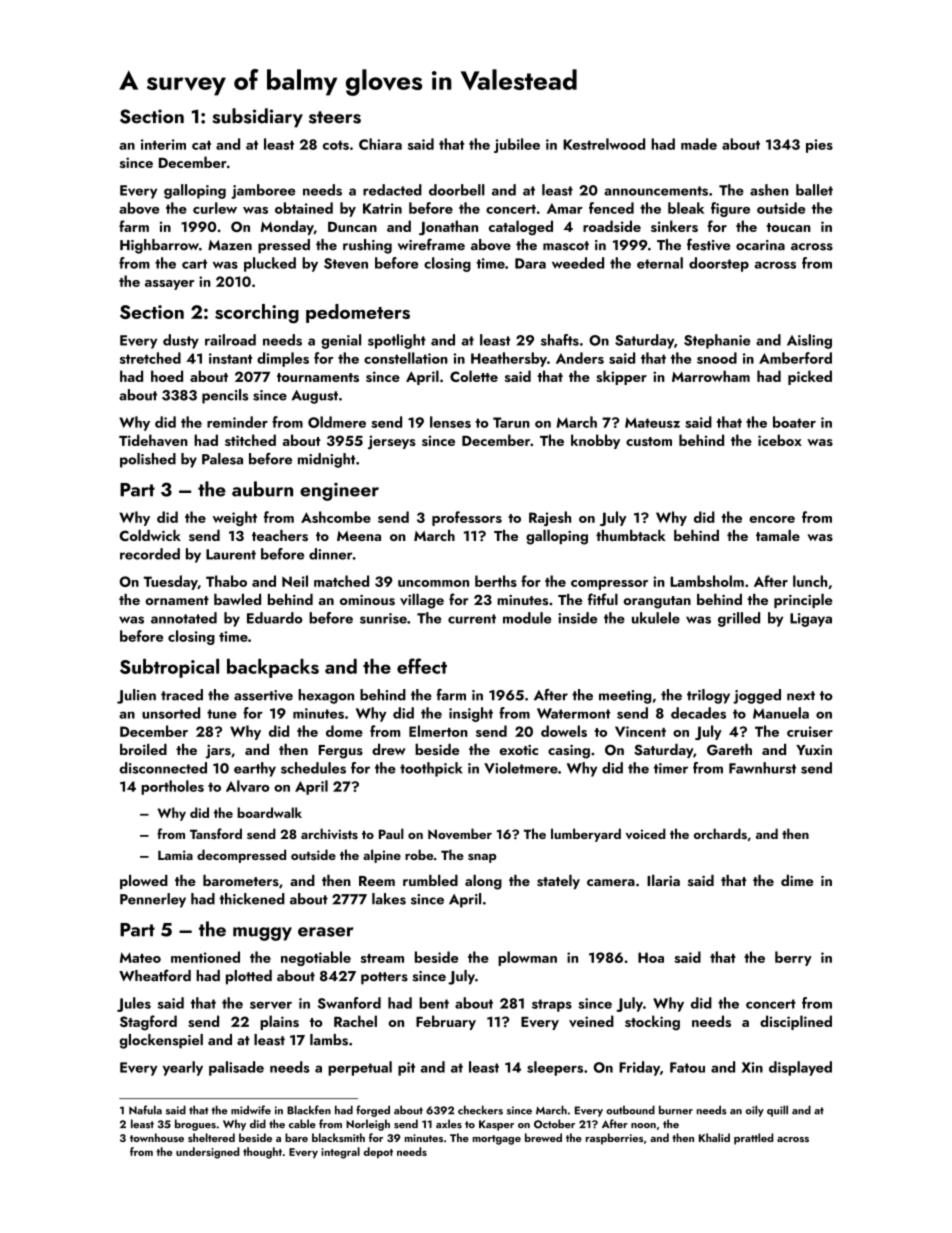 The height and width of the screenshot is (1233, 952). I want to click on orchards, so click(720, 833).
